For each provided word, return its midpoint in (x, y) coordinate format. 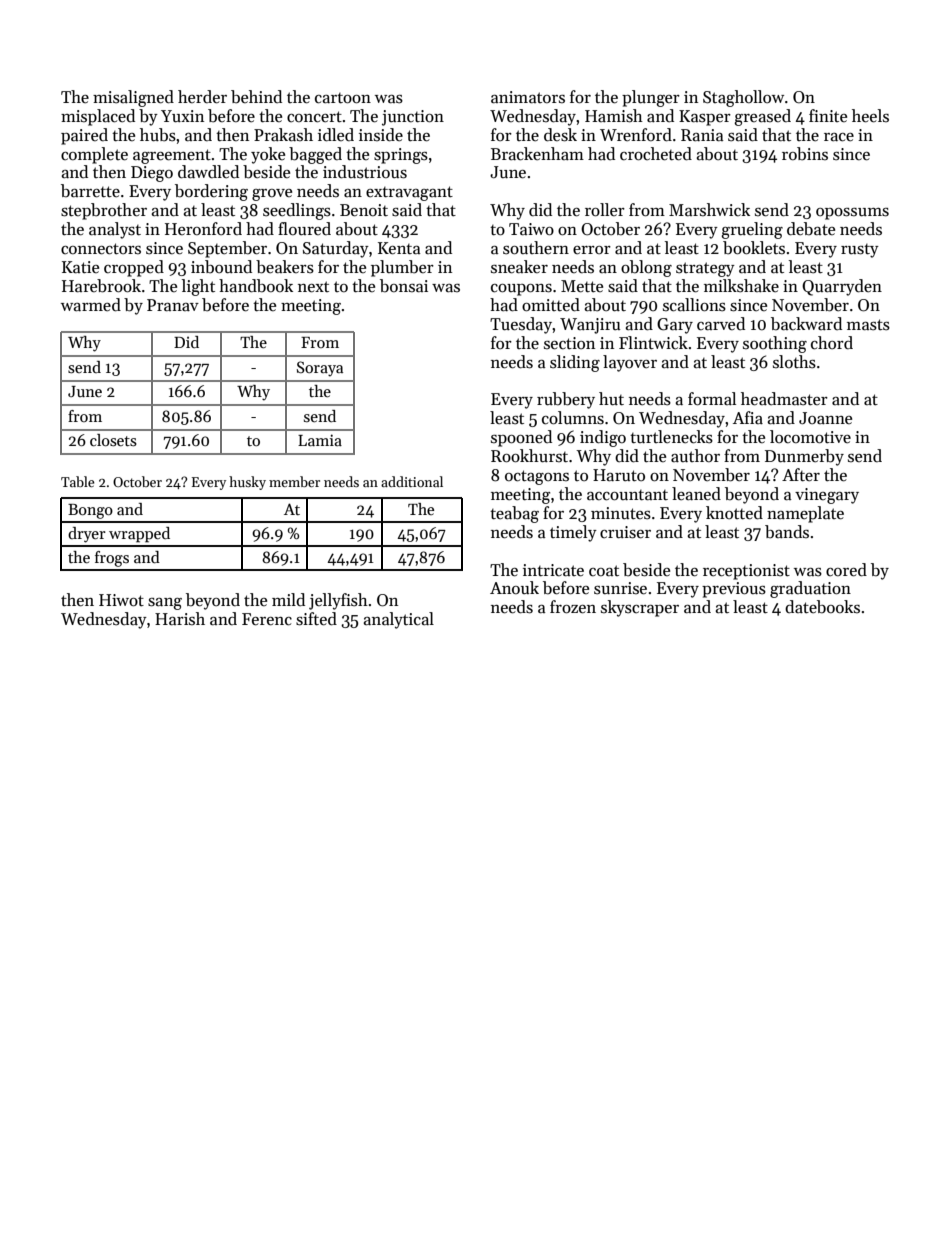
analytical (398, 620)
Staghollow (743, 98)
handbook (256, 286)
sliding (575, 363)
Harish (180, 619)
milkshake (741, 286)
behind (256, 97)
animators (528, 97)
